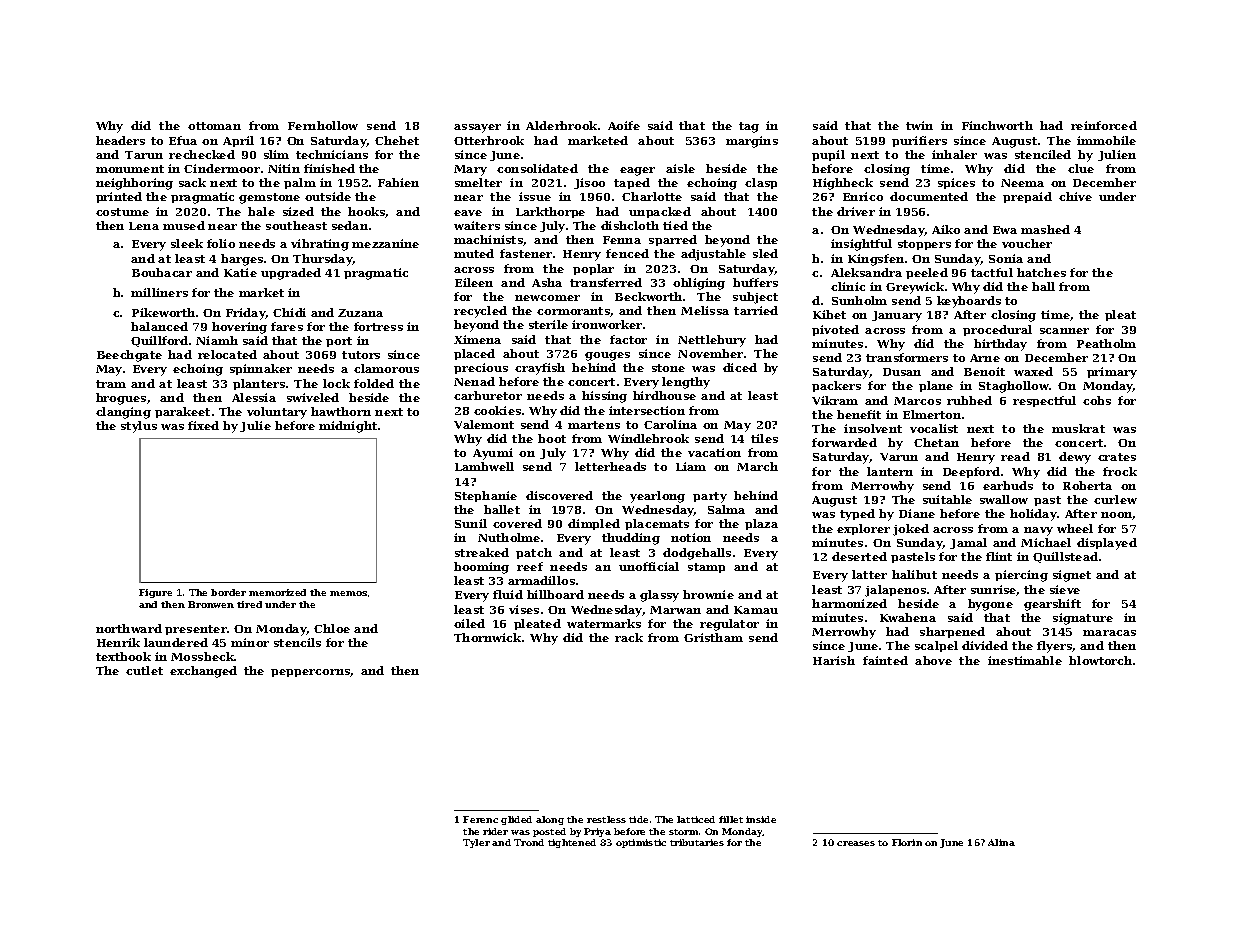 The height and width of the page is (952, 1233). I want to click on Tyler, so click(476, 843).
